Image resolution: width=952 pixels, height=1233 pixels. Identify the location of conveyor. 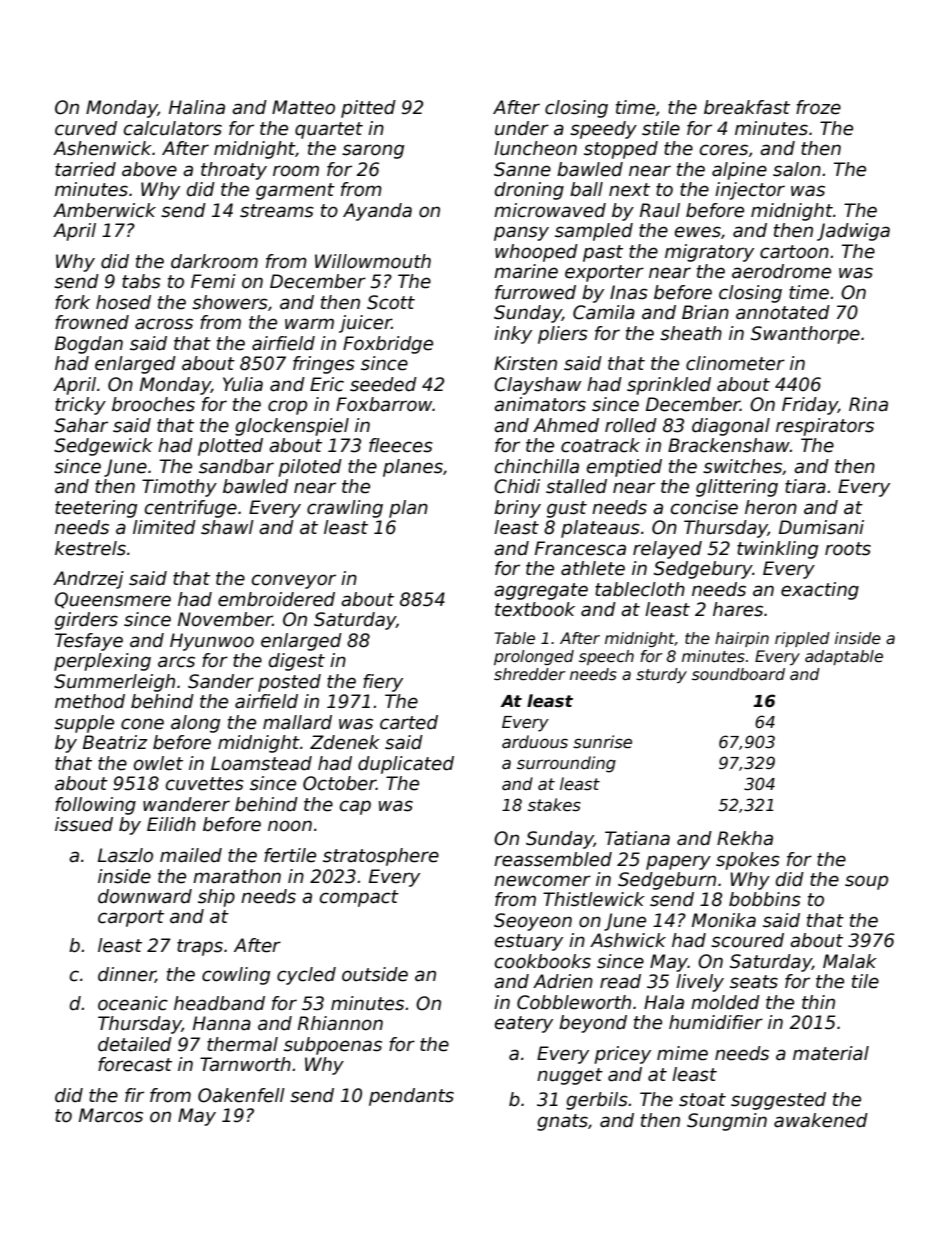
(294, 581).
